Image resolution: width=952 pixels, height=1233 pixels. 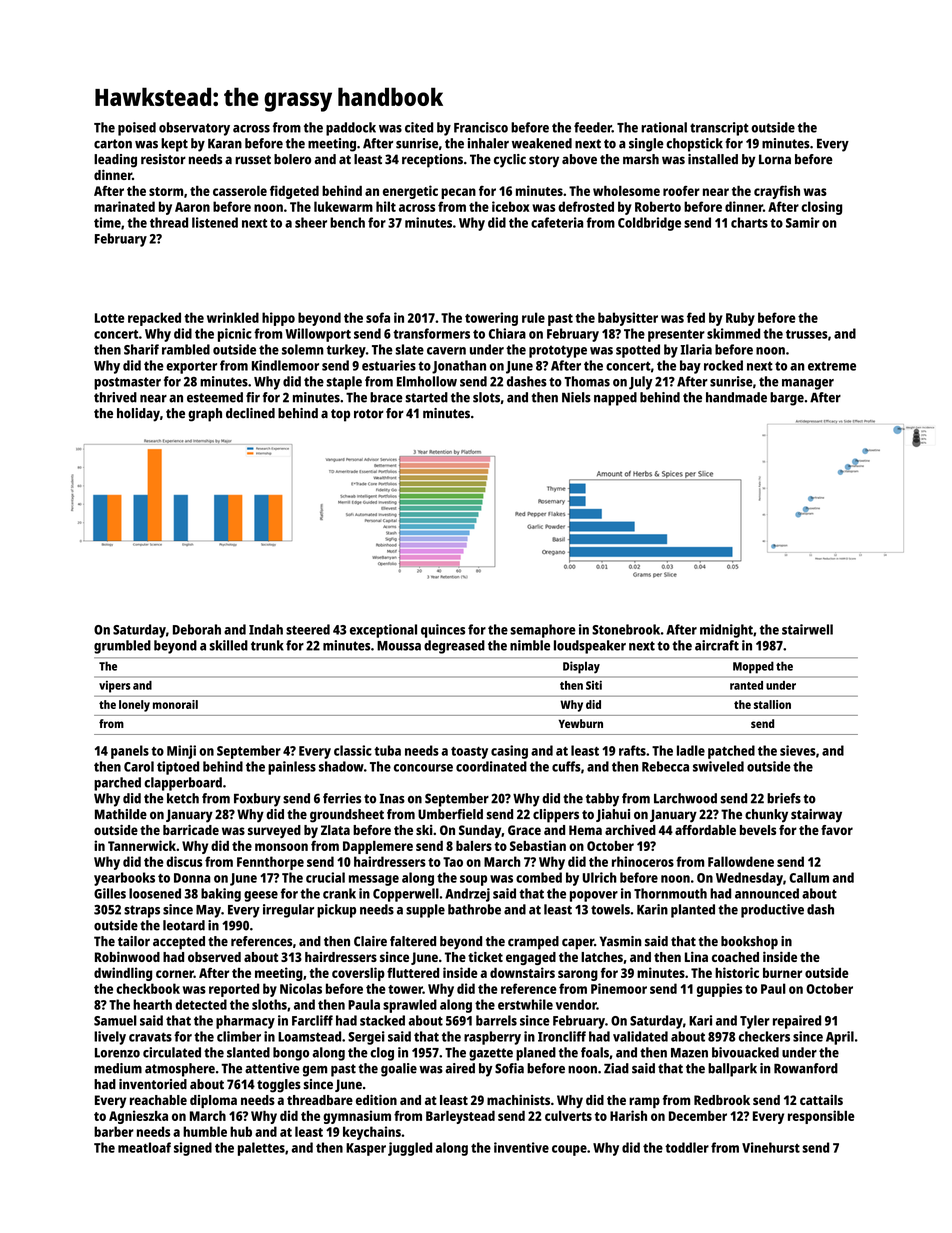 I want to click on slots, so click(x=486, y=397).
